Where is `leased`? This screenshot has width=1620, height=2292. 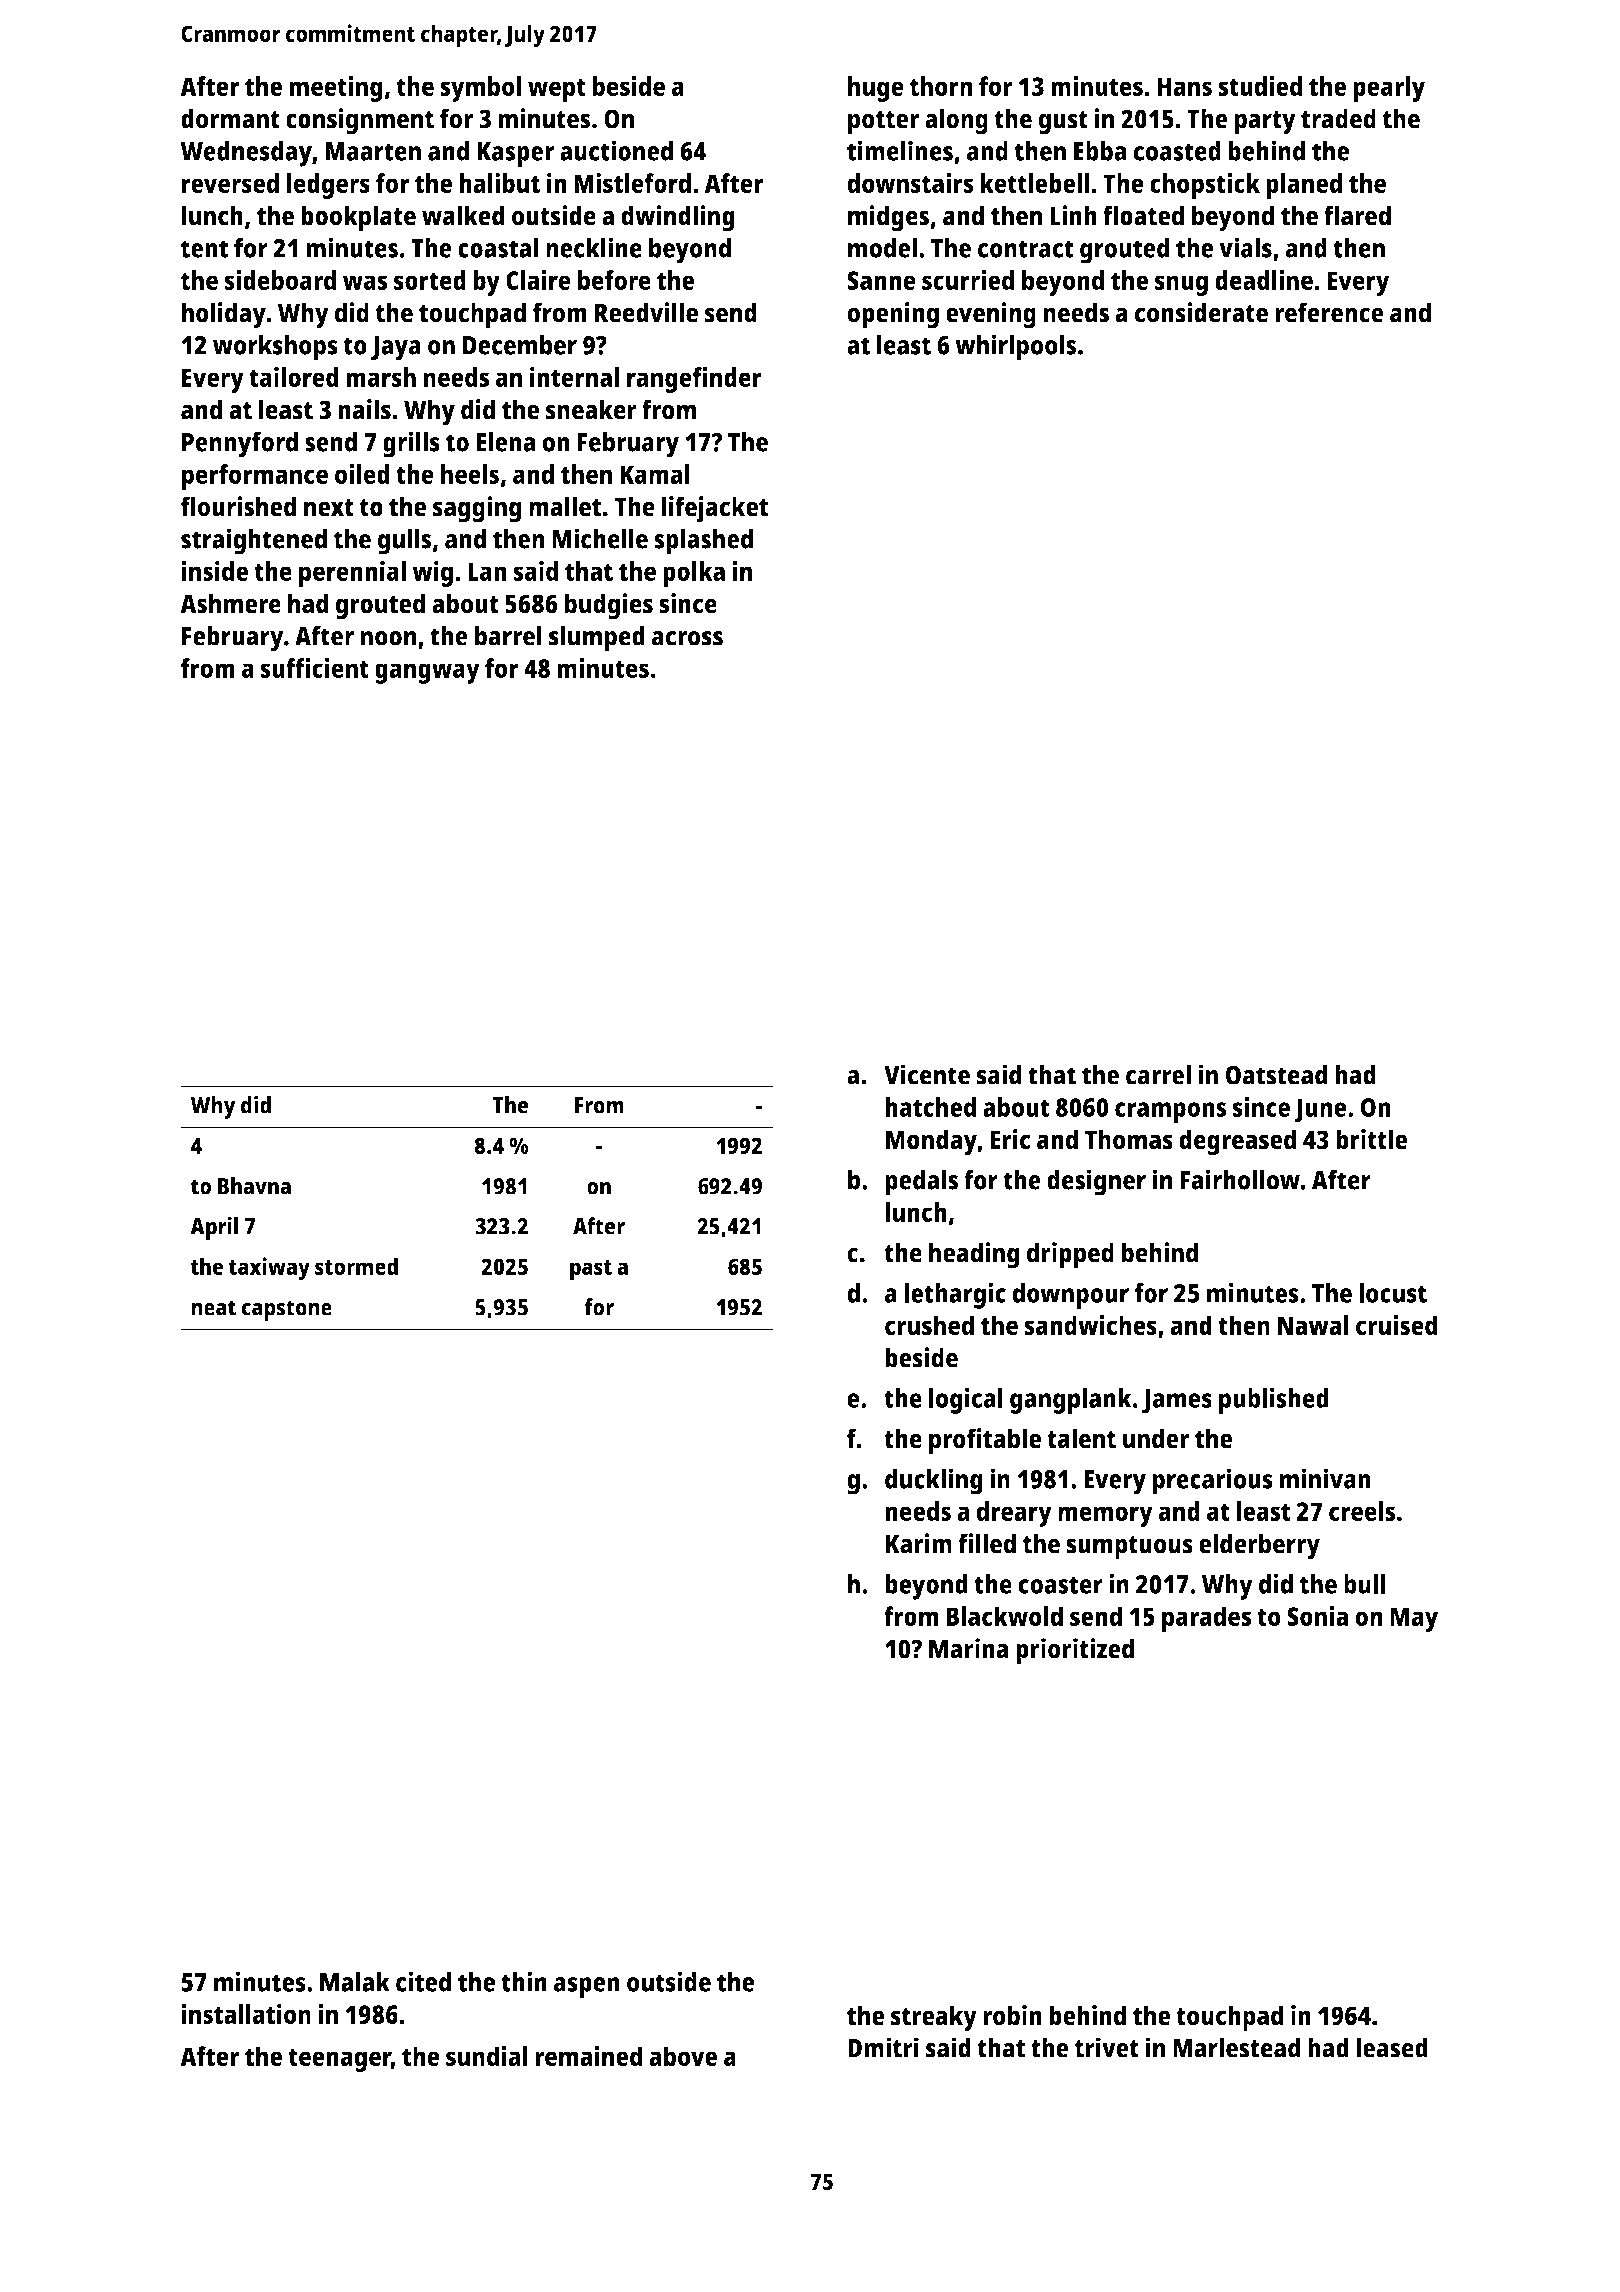
leased is located at coordinates (1392, 2047).
